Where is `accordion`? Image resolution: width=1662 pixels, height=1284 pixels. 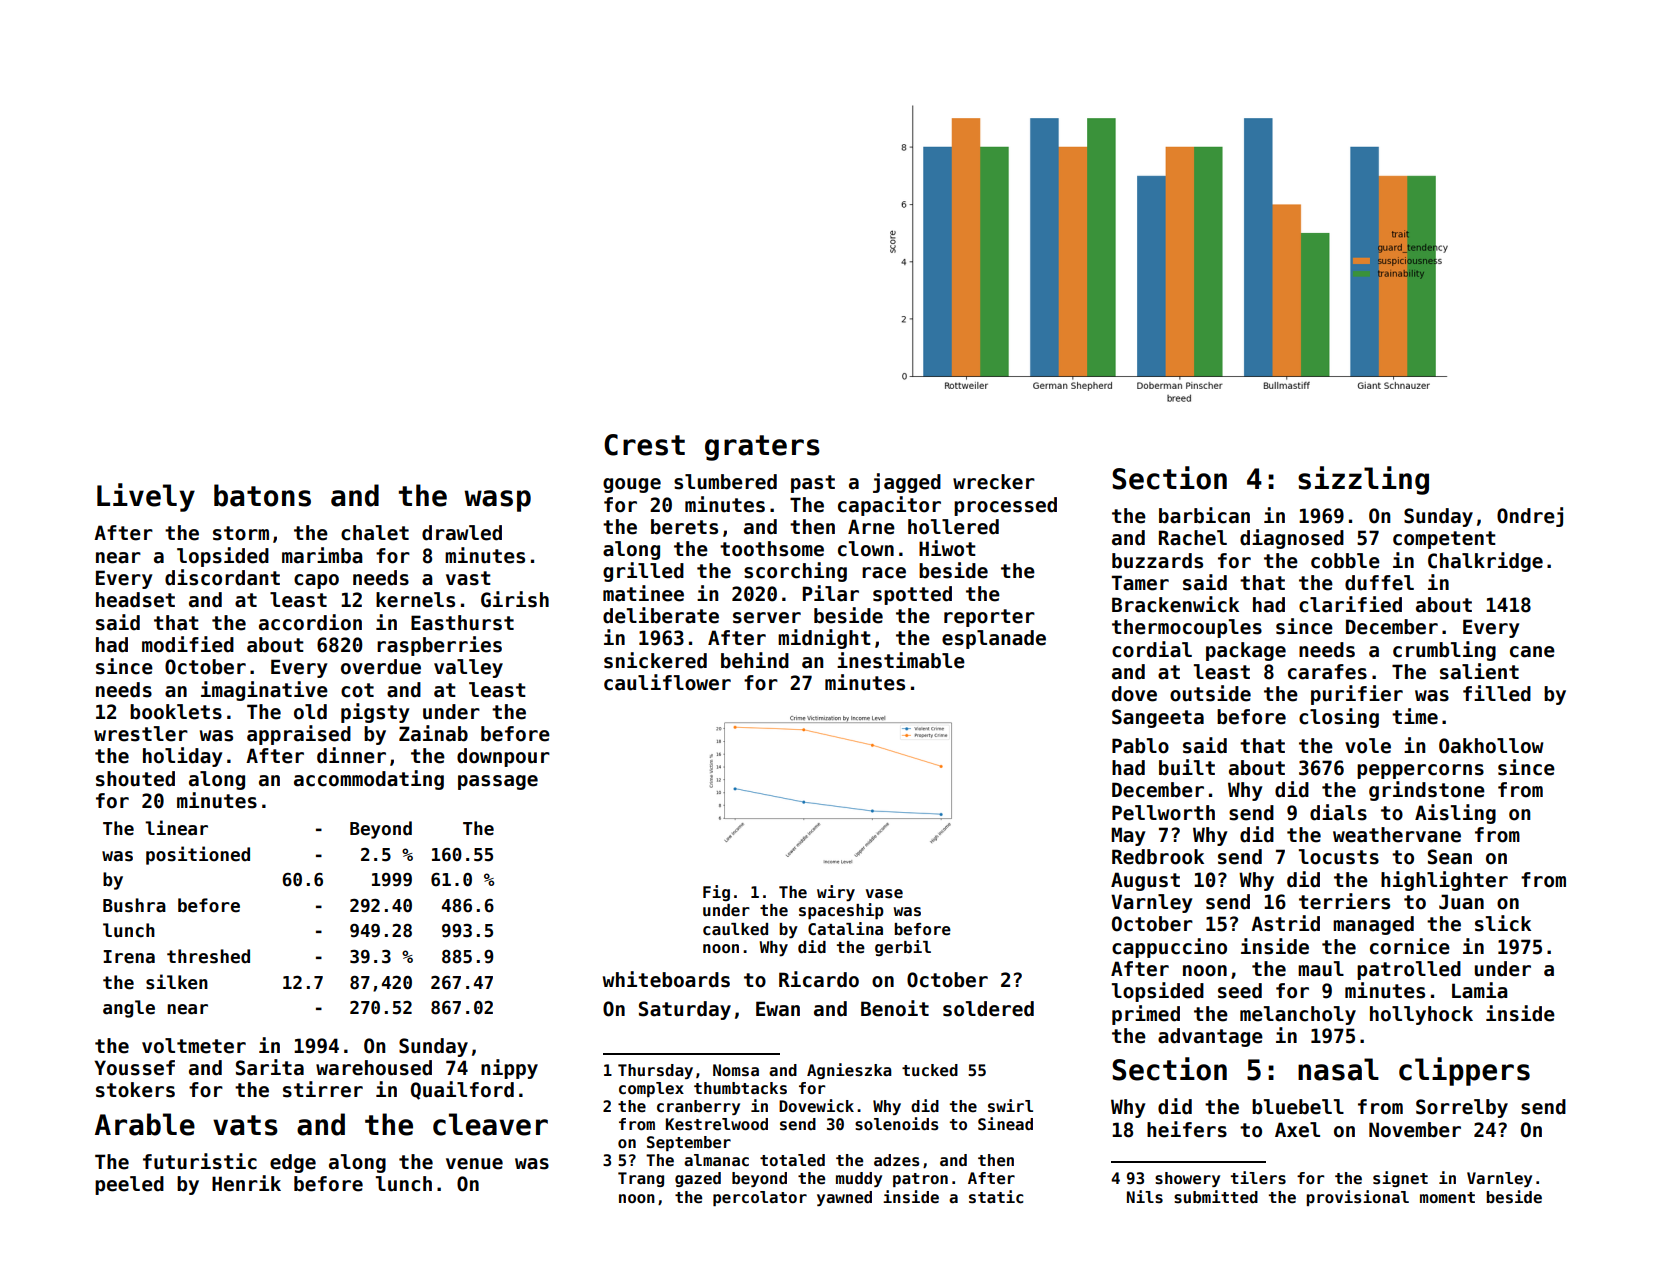
accordion is located at coordinates (310, 622).
